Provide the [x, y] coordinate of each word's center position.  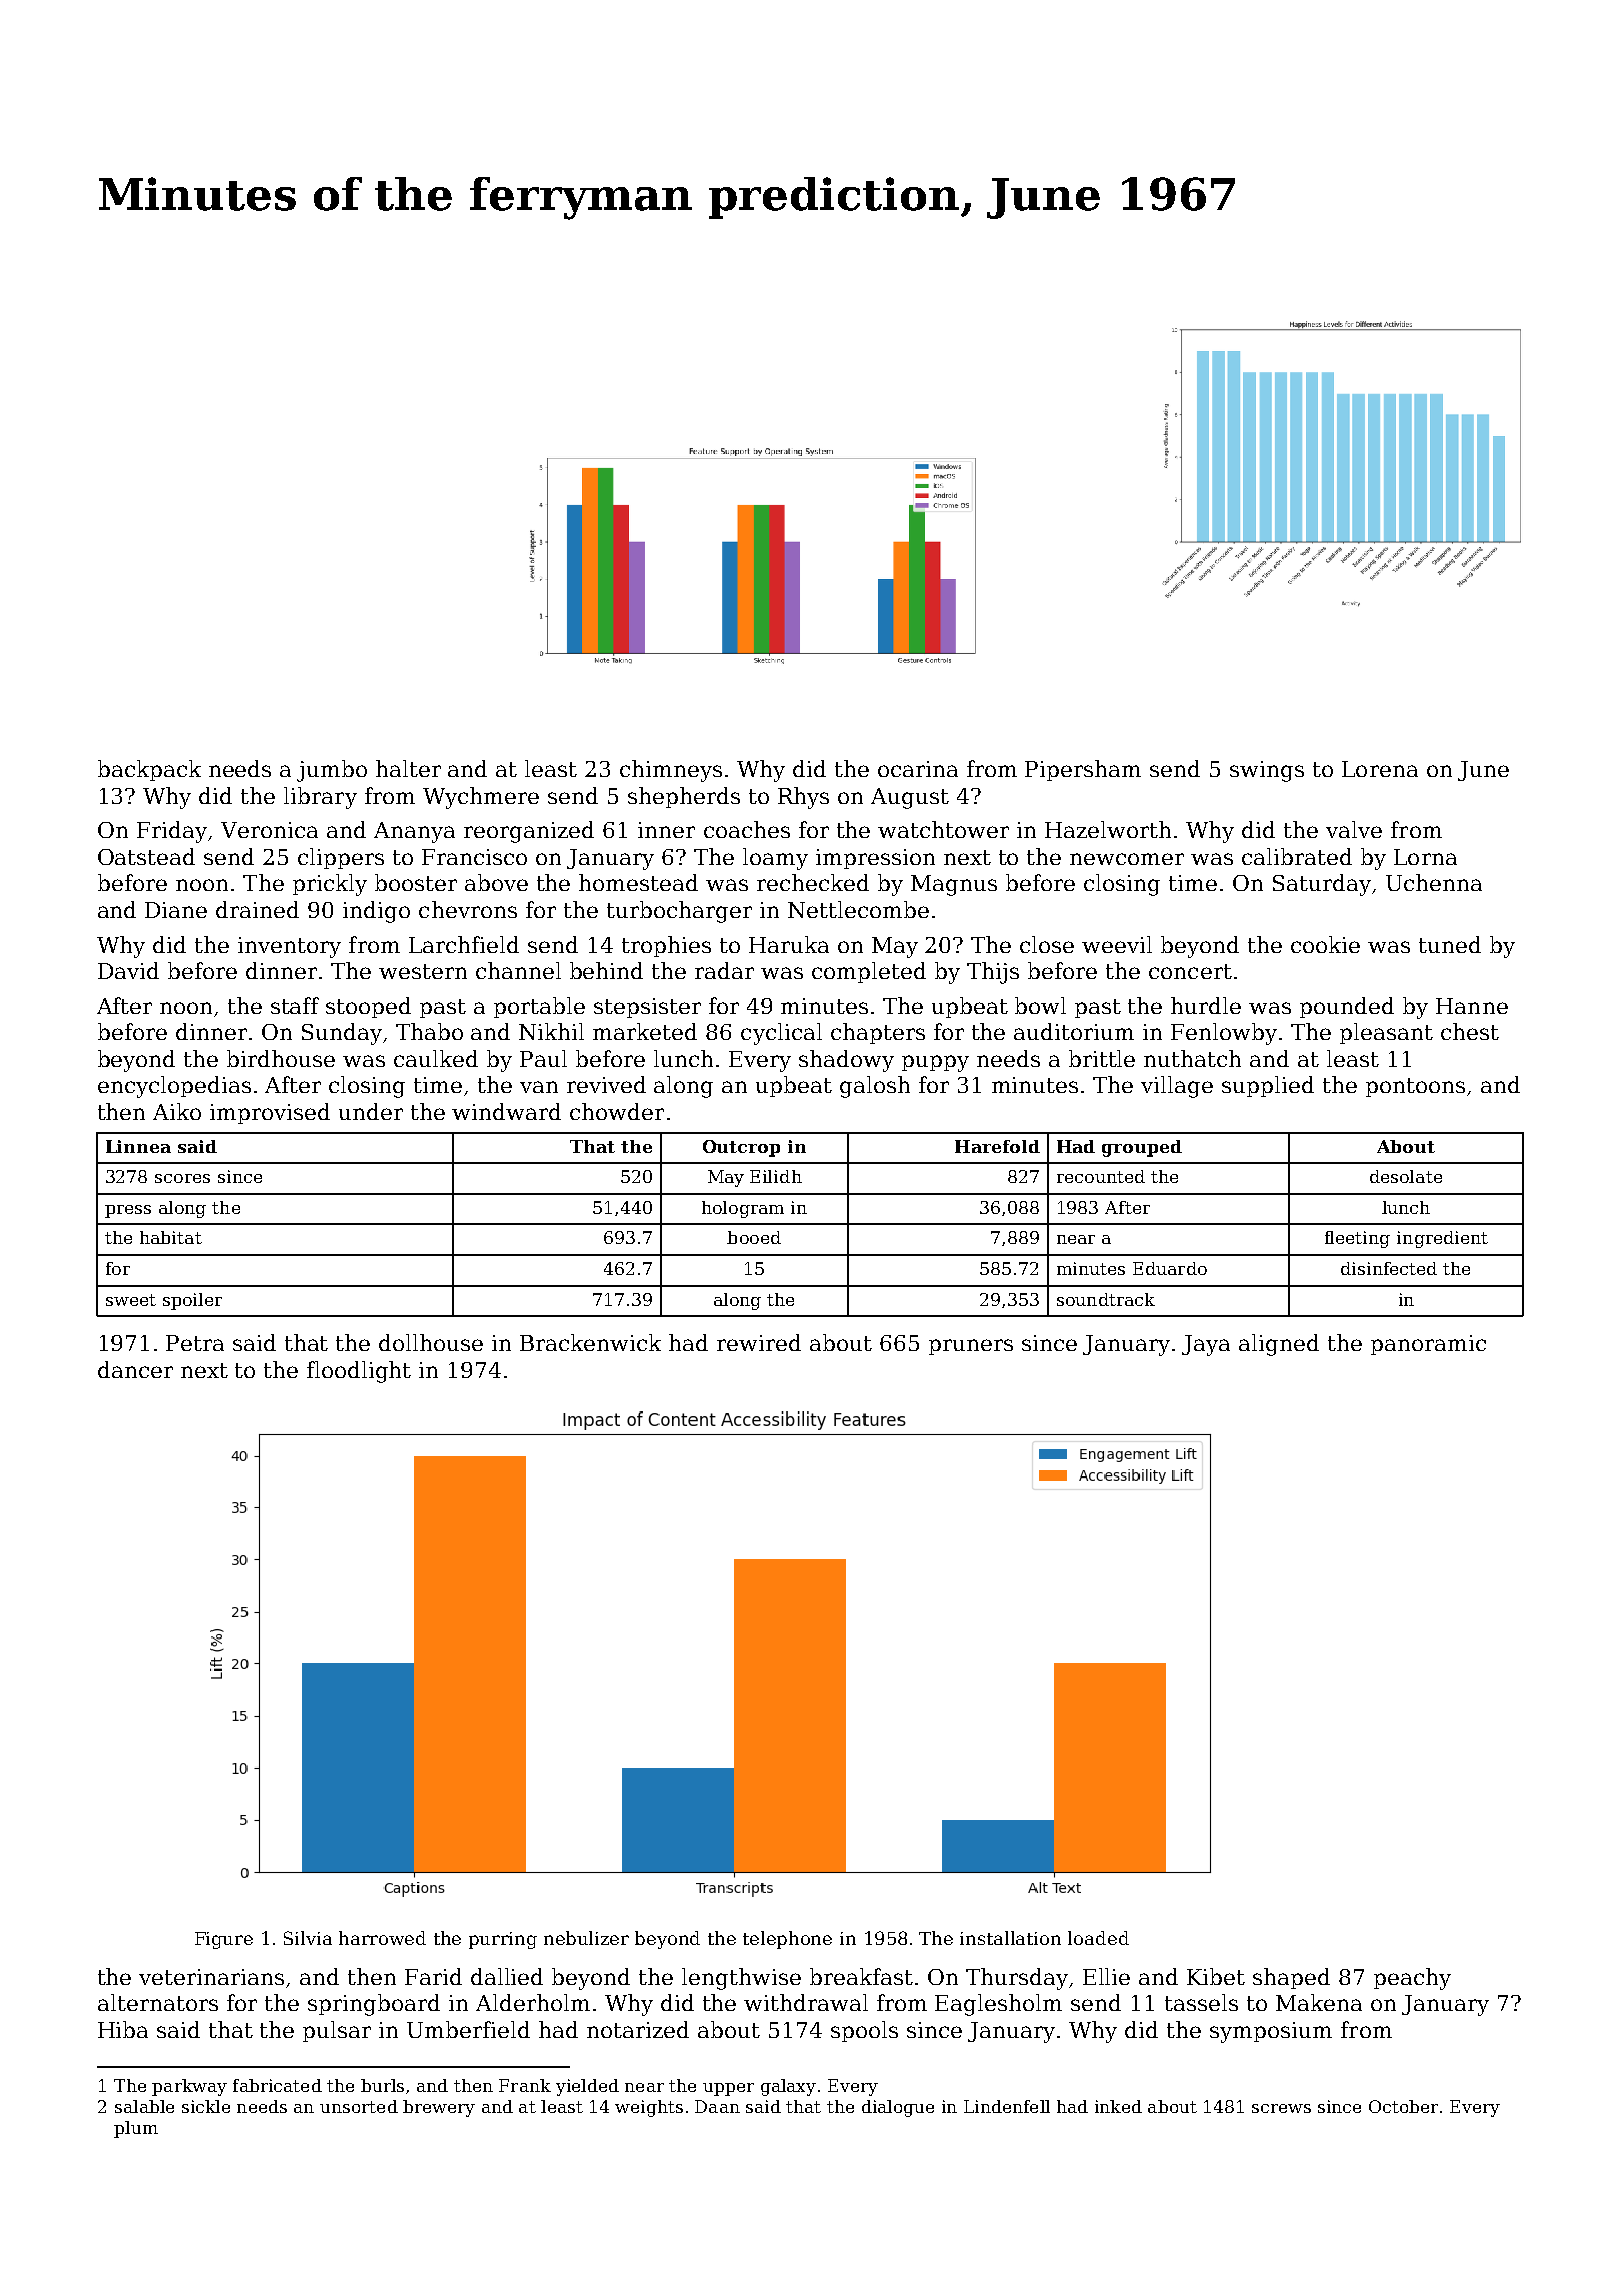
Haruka [789, 944]
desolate [1406, 1176]
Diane [176, 910]
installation [1010, 1938]
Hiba [123, 2029]
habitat [171, 1237]
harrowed [382, 1938]
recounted [1101, 1176]
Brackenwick [590, 1342]
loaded [1098, 1938]
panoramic [1428, 1345]
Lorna [1425, 857]
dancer [135, 1369]
